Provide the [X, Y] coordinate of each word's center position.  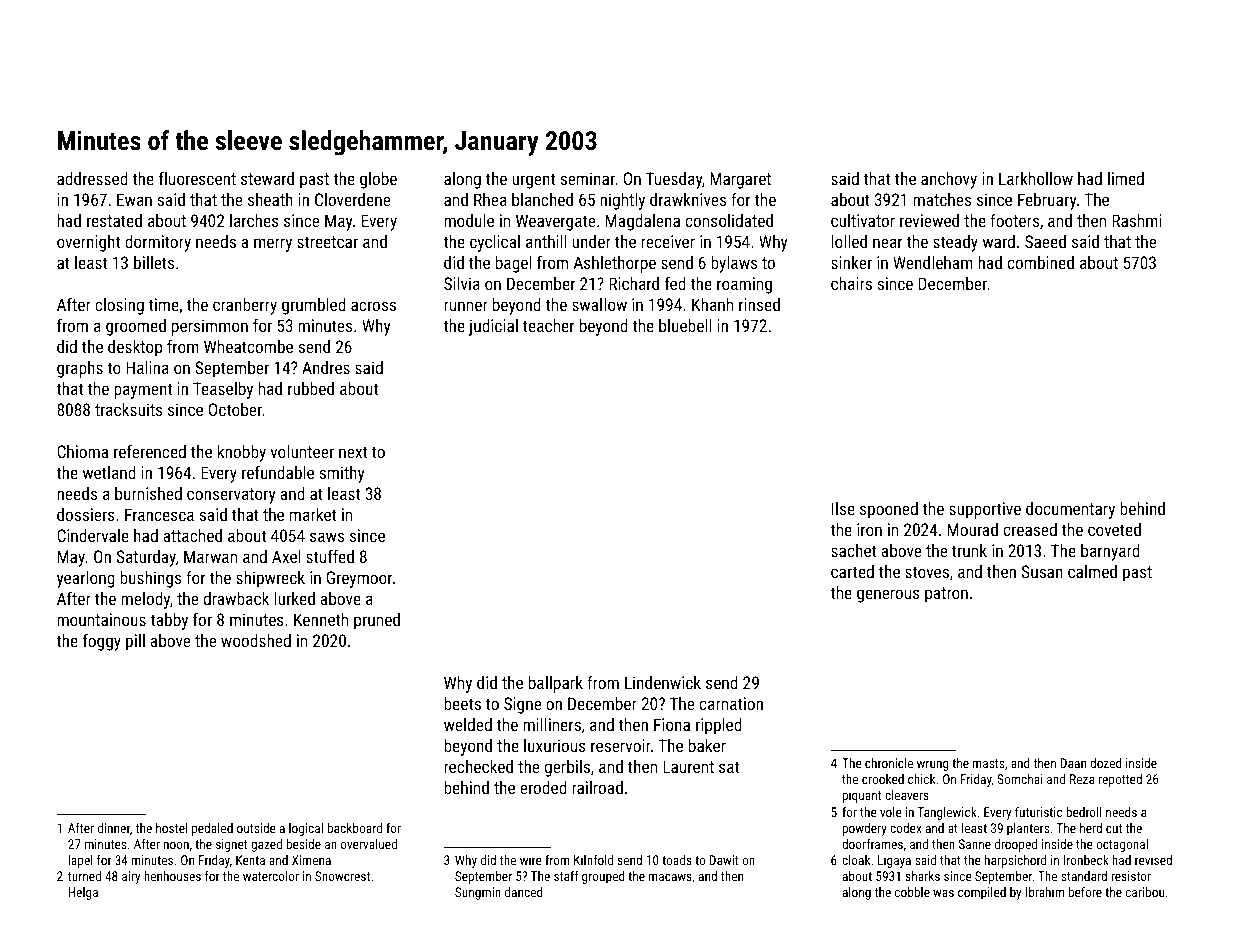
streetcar [327, 242]
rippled [719, 726]
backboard [355, 828]
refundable [278, 472]
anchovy [949, 180]
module [469, 220]
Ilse [843, 508]
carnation [731, 703]
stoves [927, 572]
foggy [102, 642]
